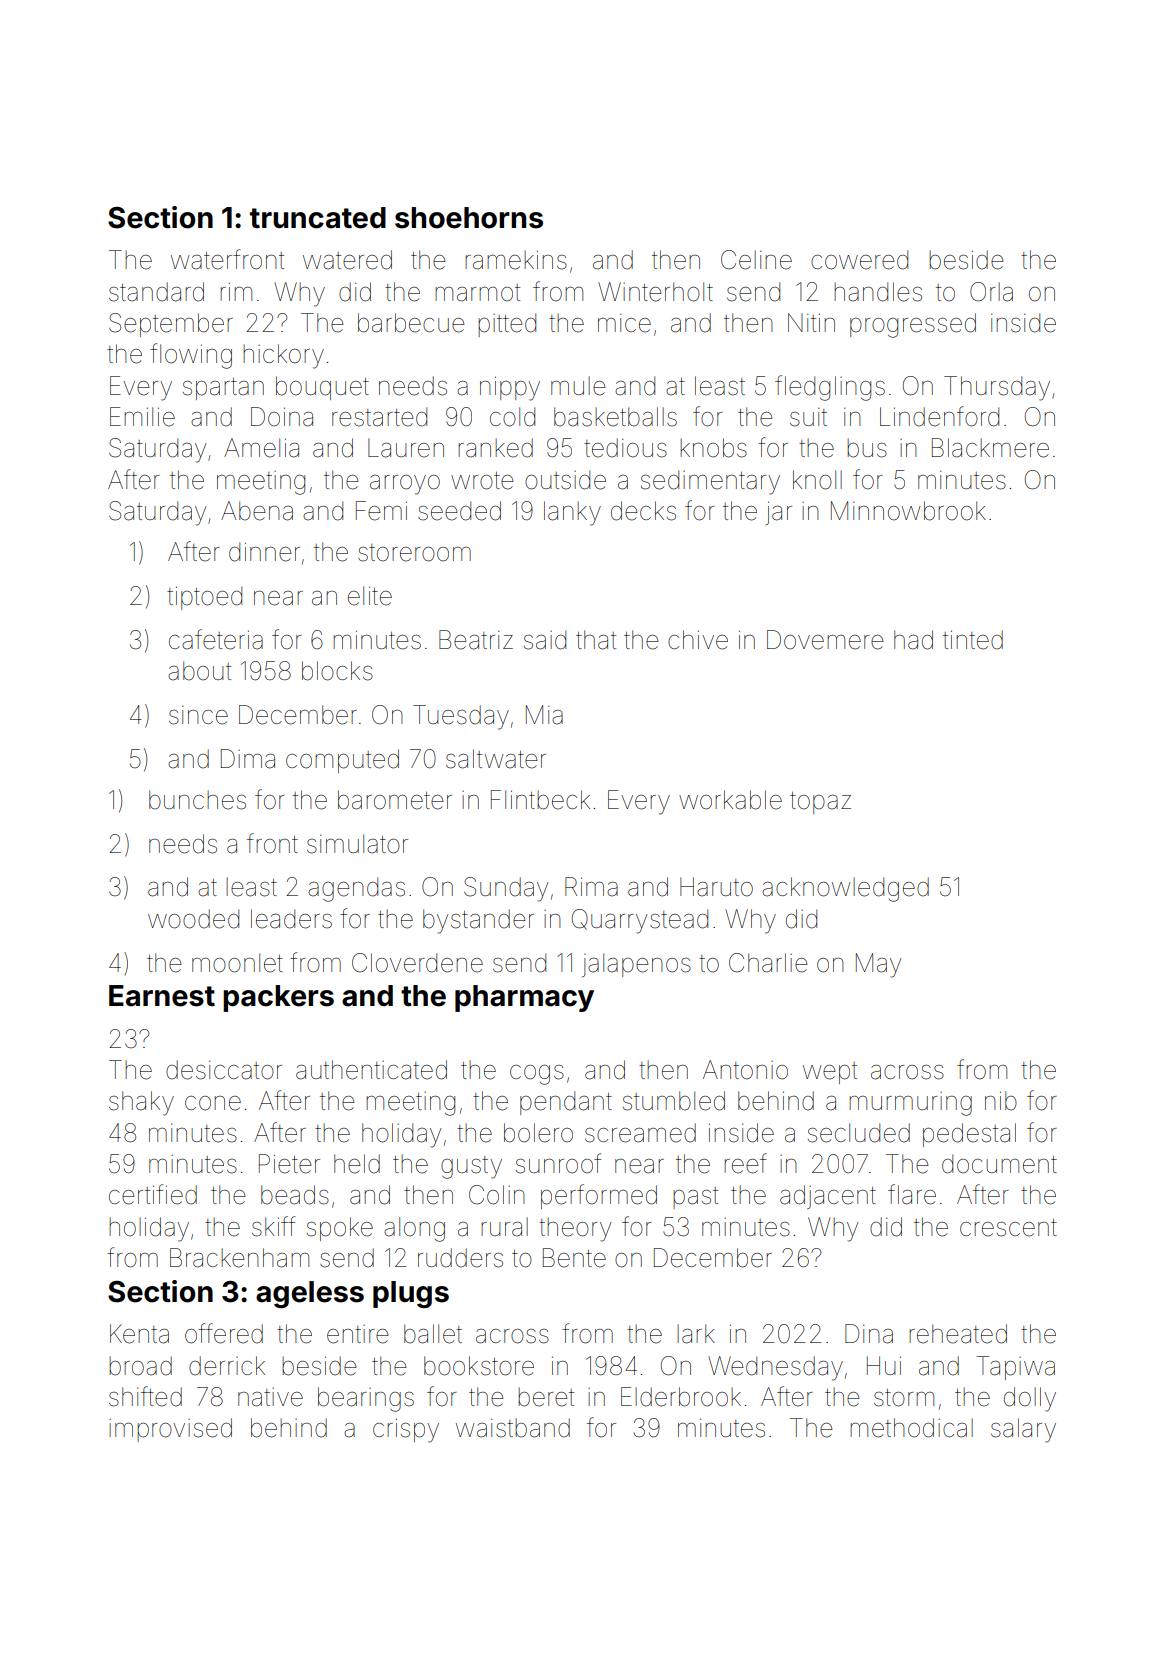  Describe the element at coordinates (318, 218) in the document. I see `truncated` at that location.
